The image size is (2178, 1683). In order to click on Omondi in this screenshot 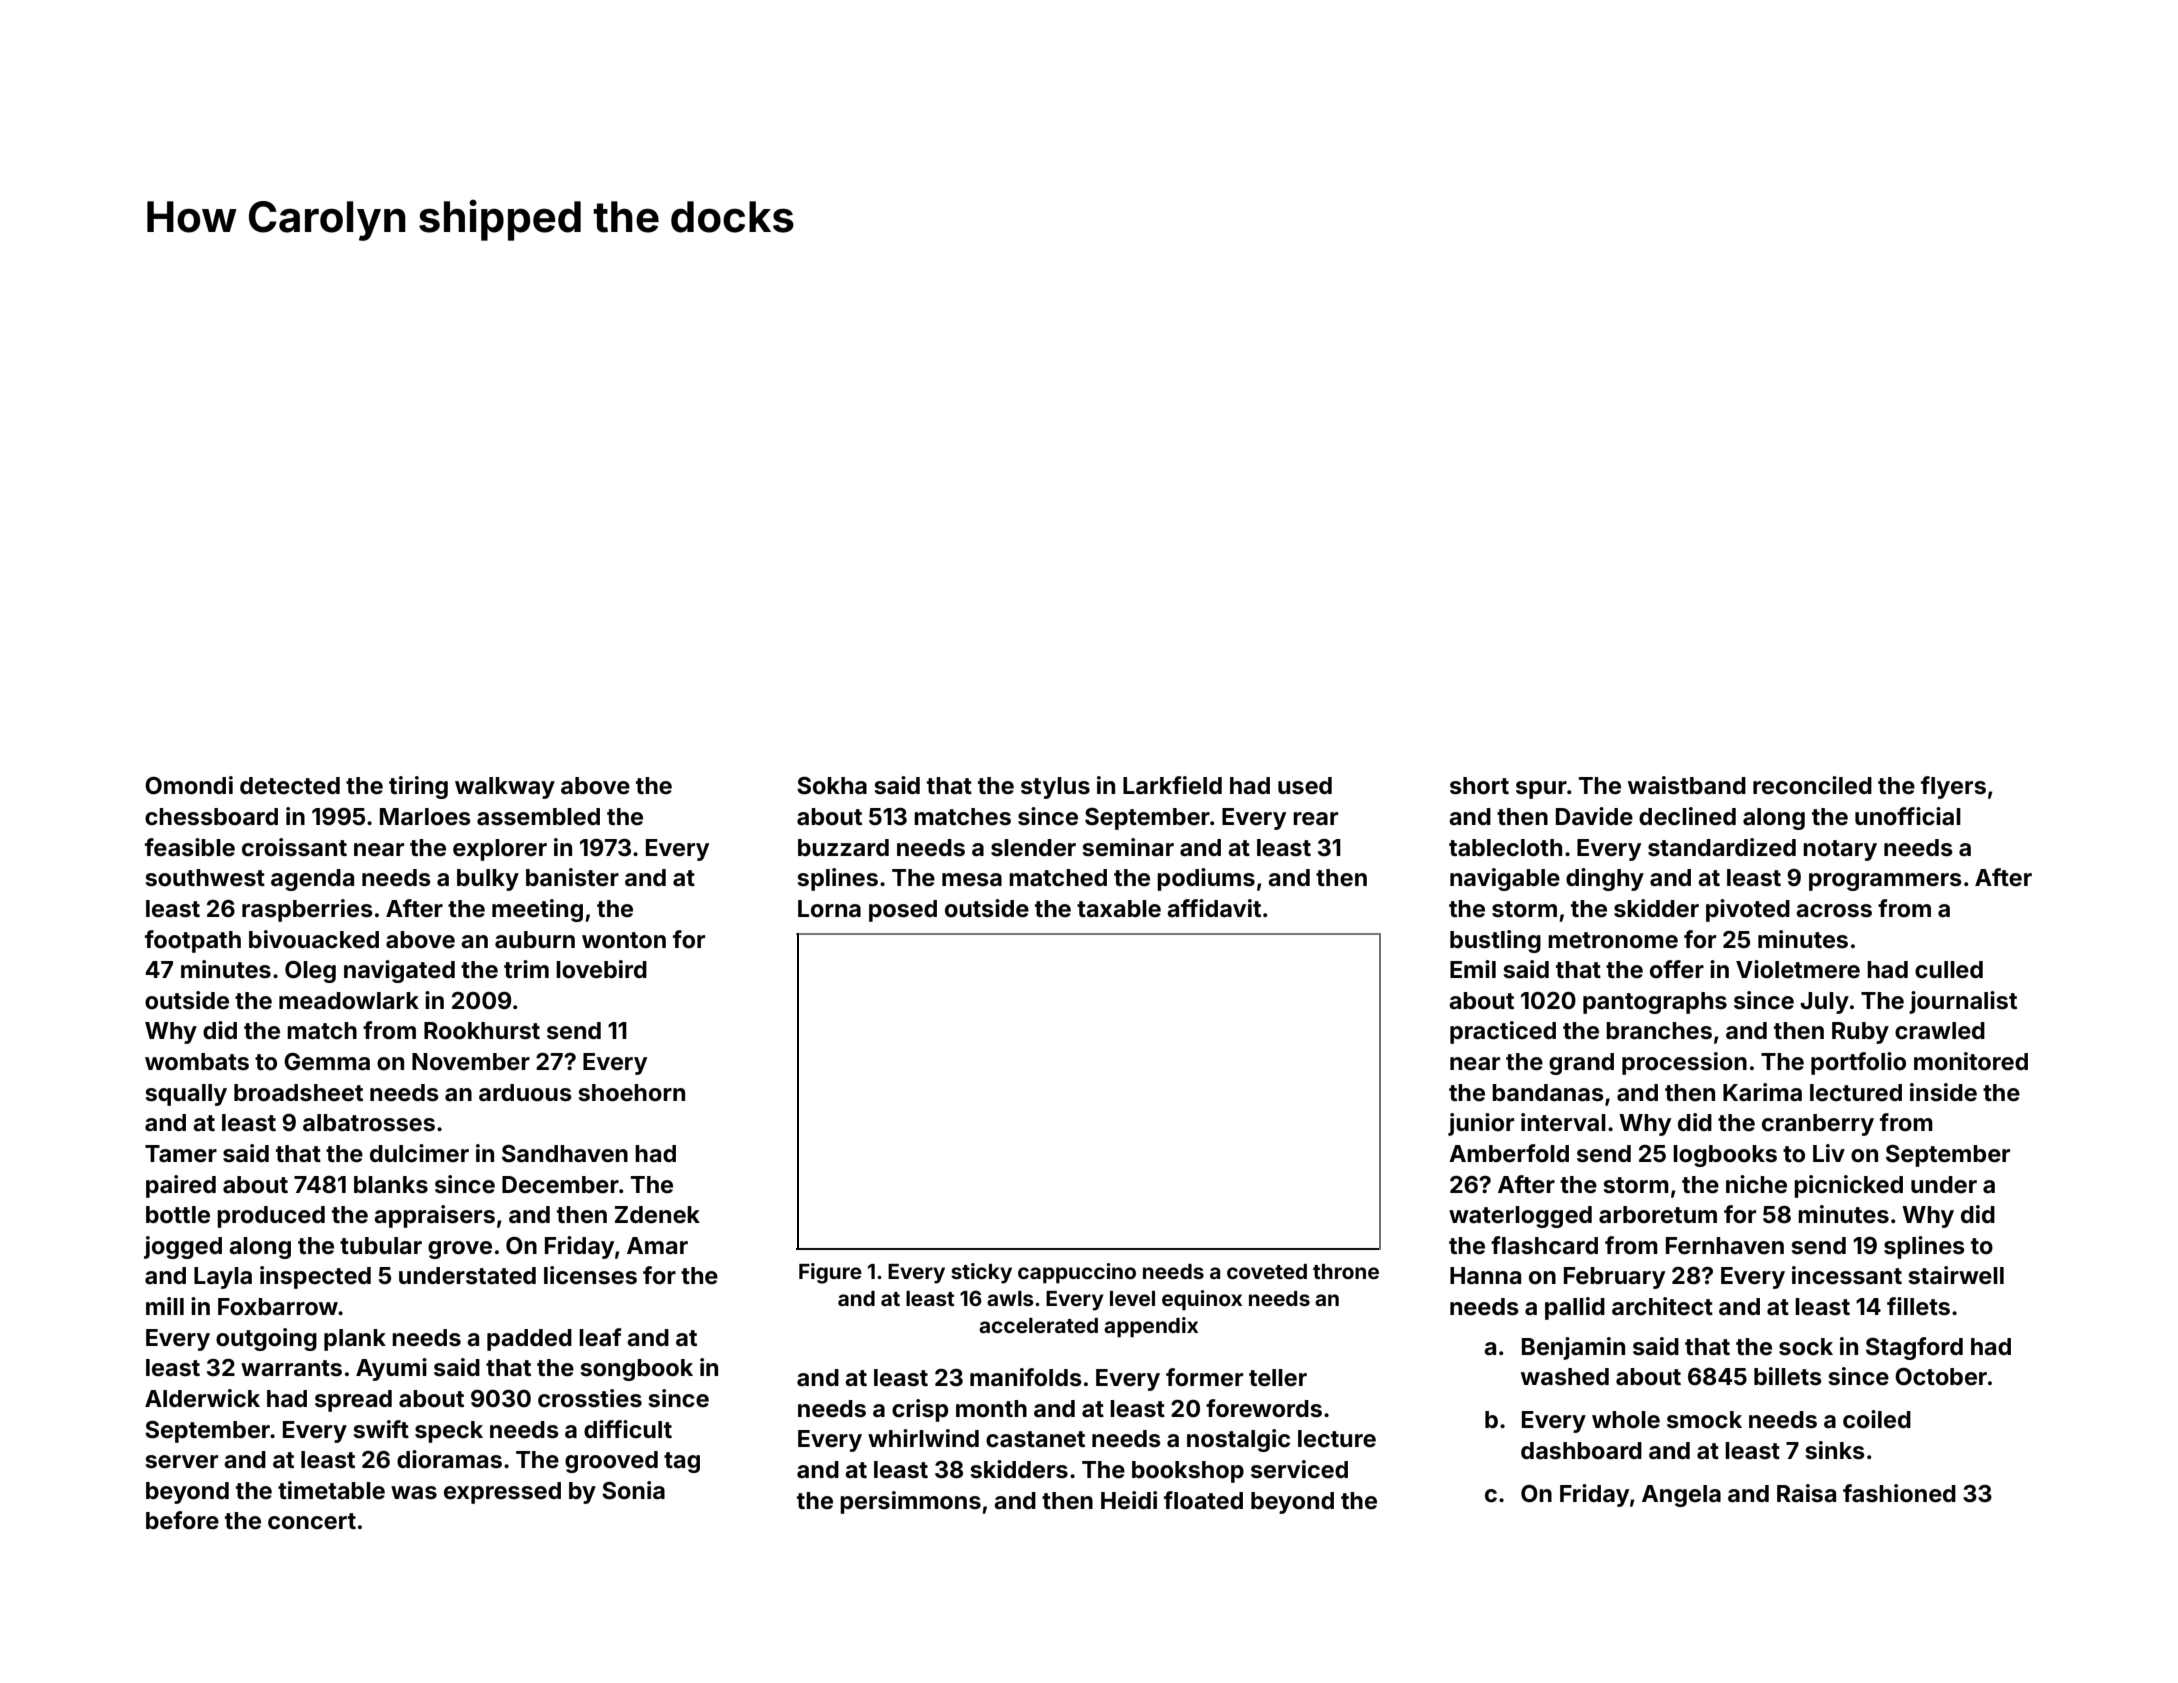, I will do `click(189, 785)`.
